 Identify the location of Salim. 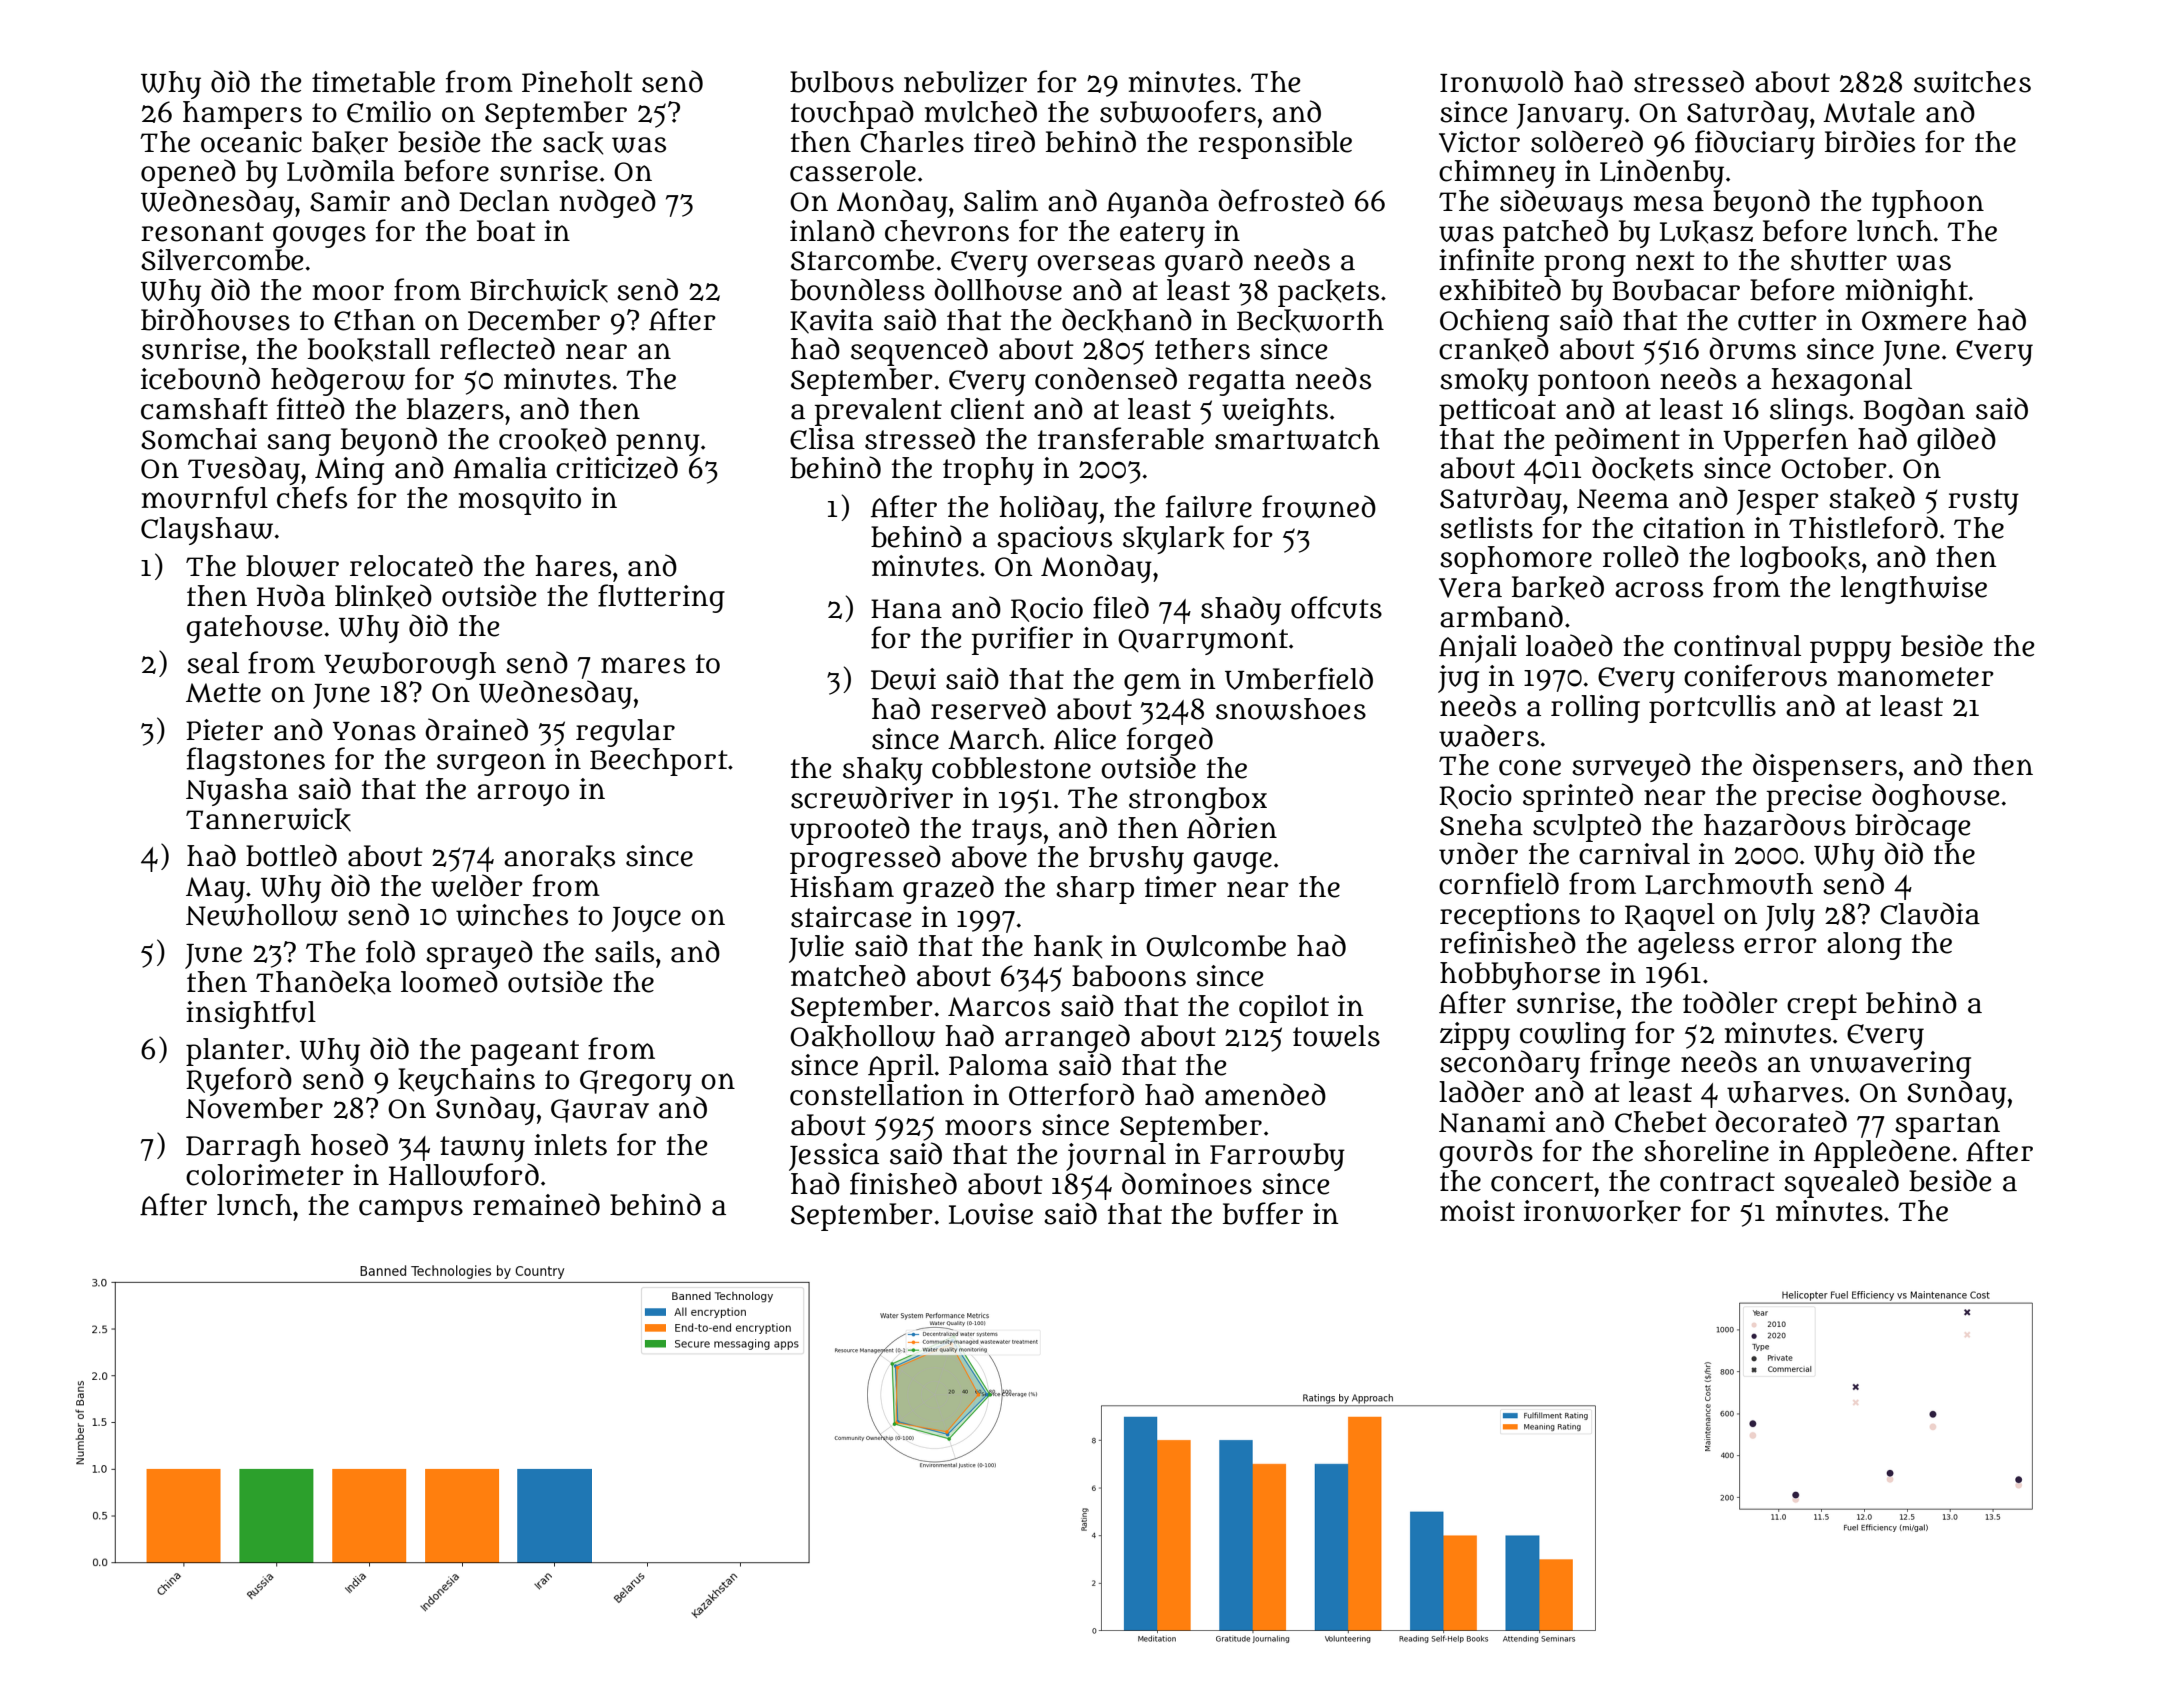
(1001, 201).
